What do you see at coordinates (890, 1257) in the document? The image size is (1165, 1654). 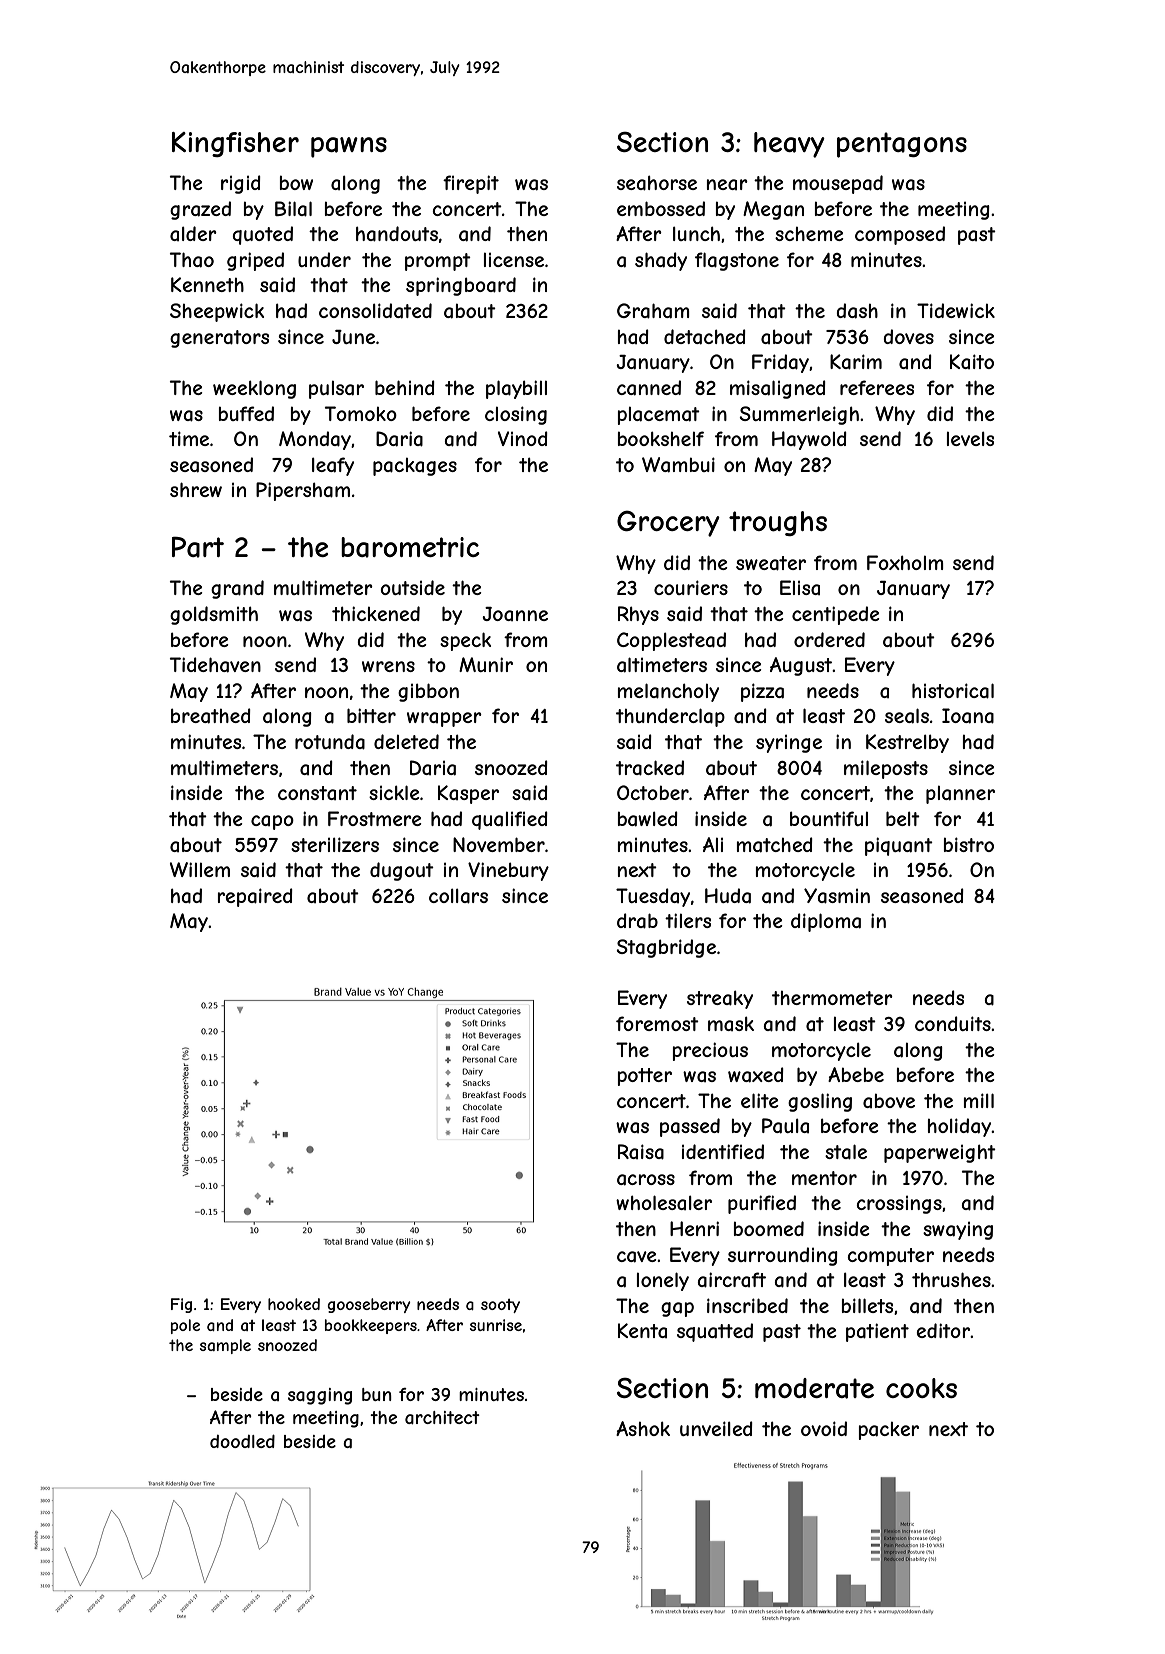 I see `computer` at bounding box center [890, 1257].
